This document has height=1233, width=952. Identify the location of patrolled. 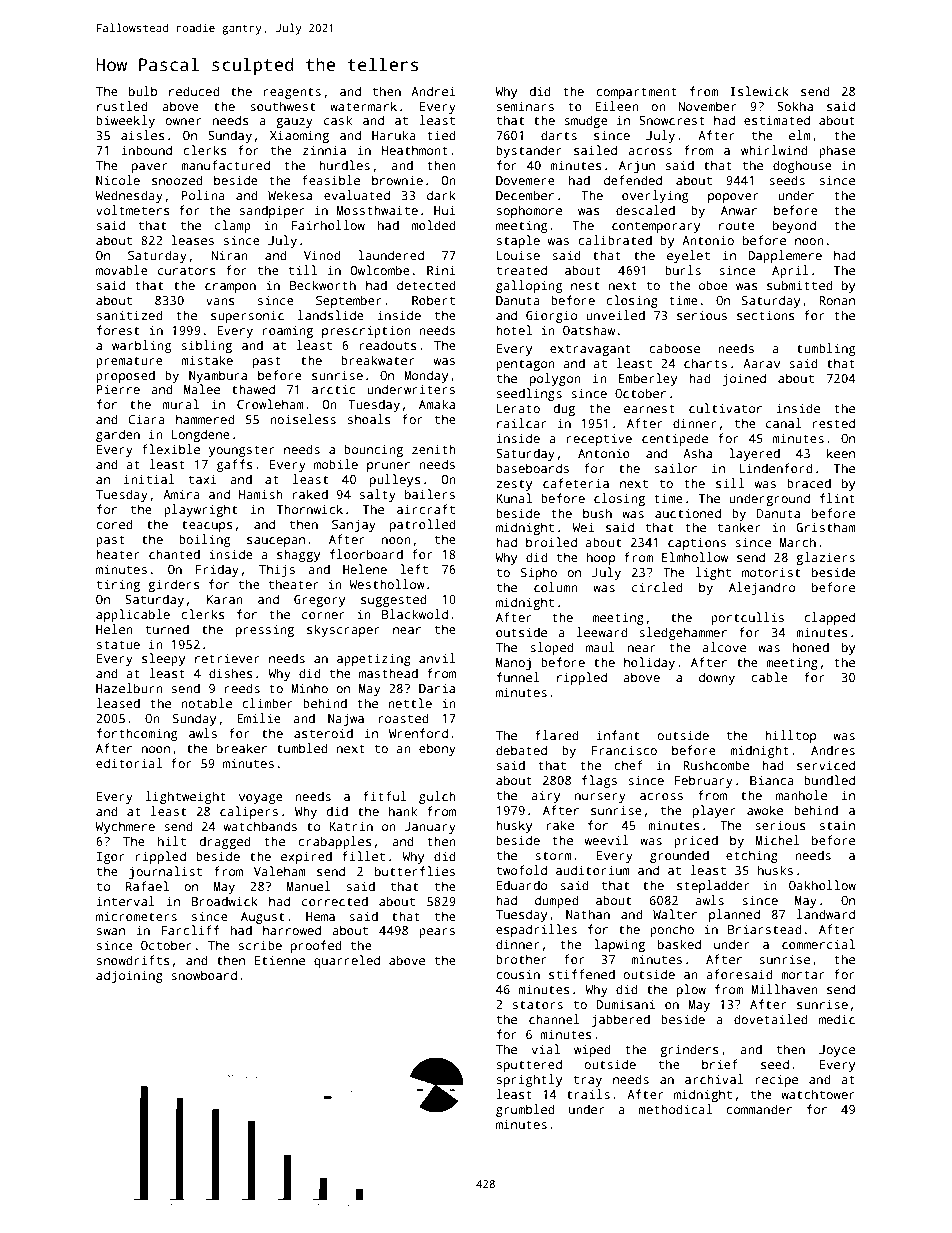
(423, 525).
